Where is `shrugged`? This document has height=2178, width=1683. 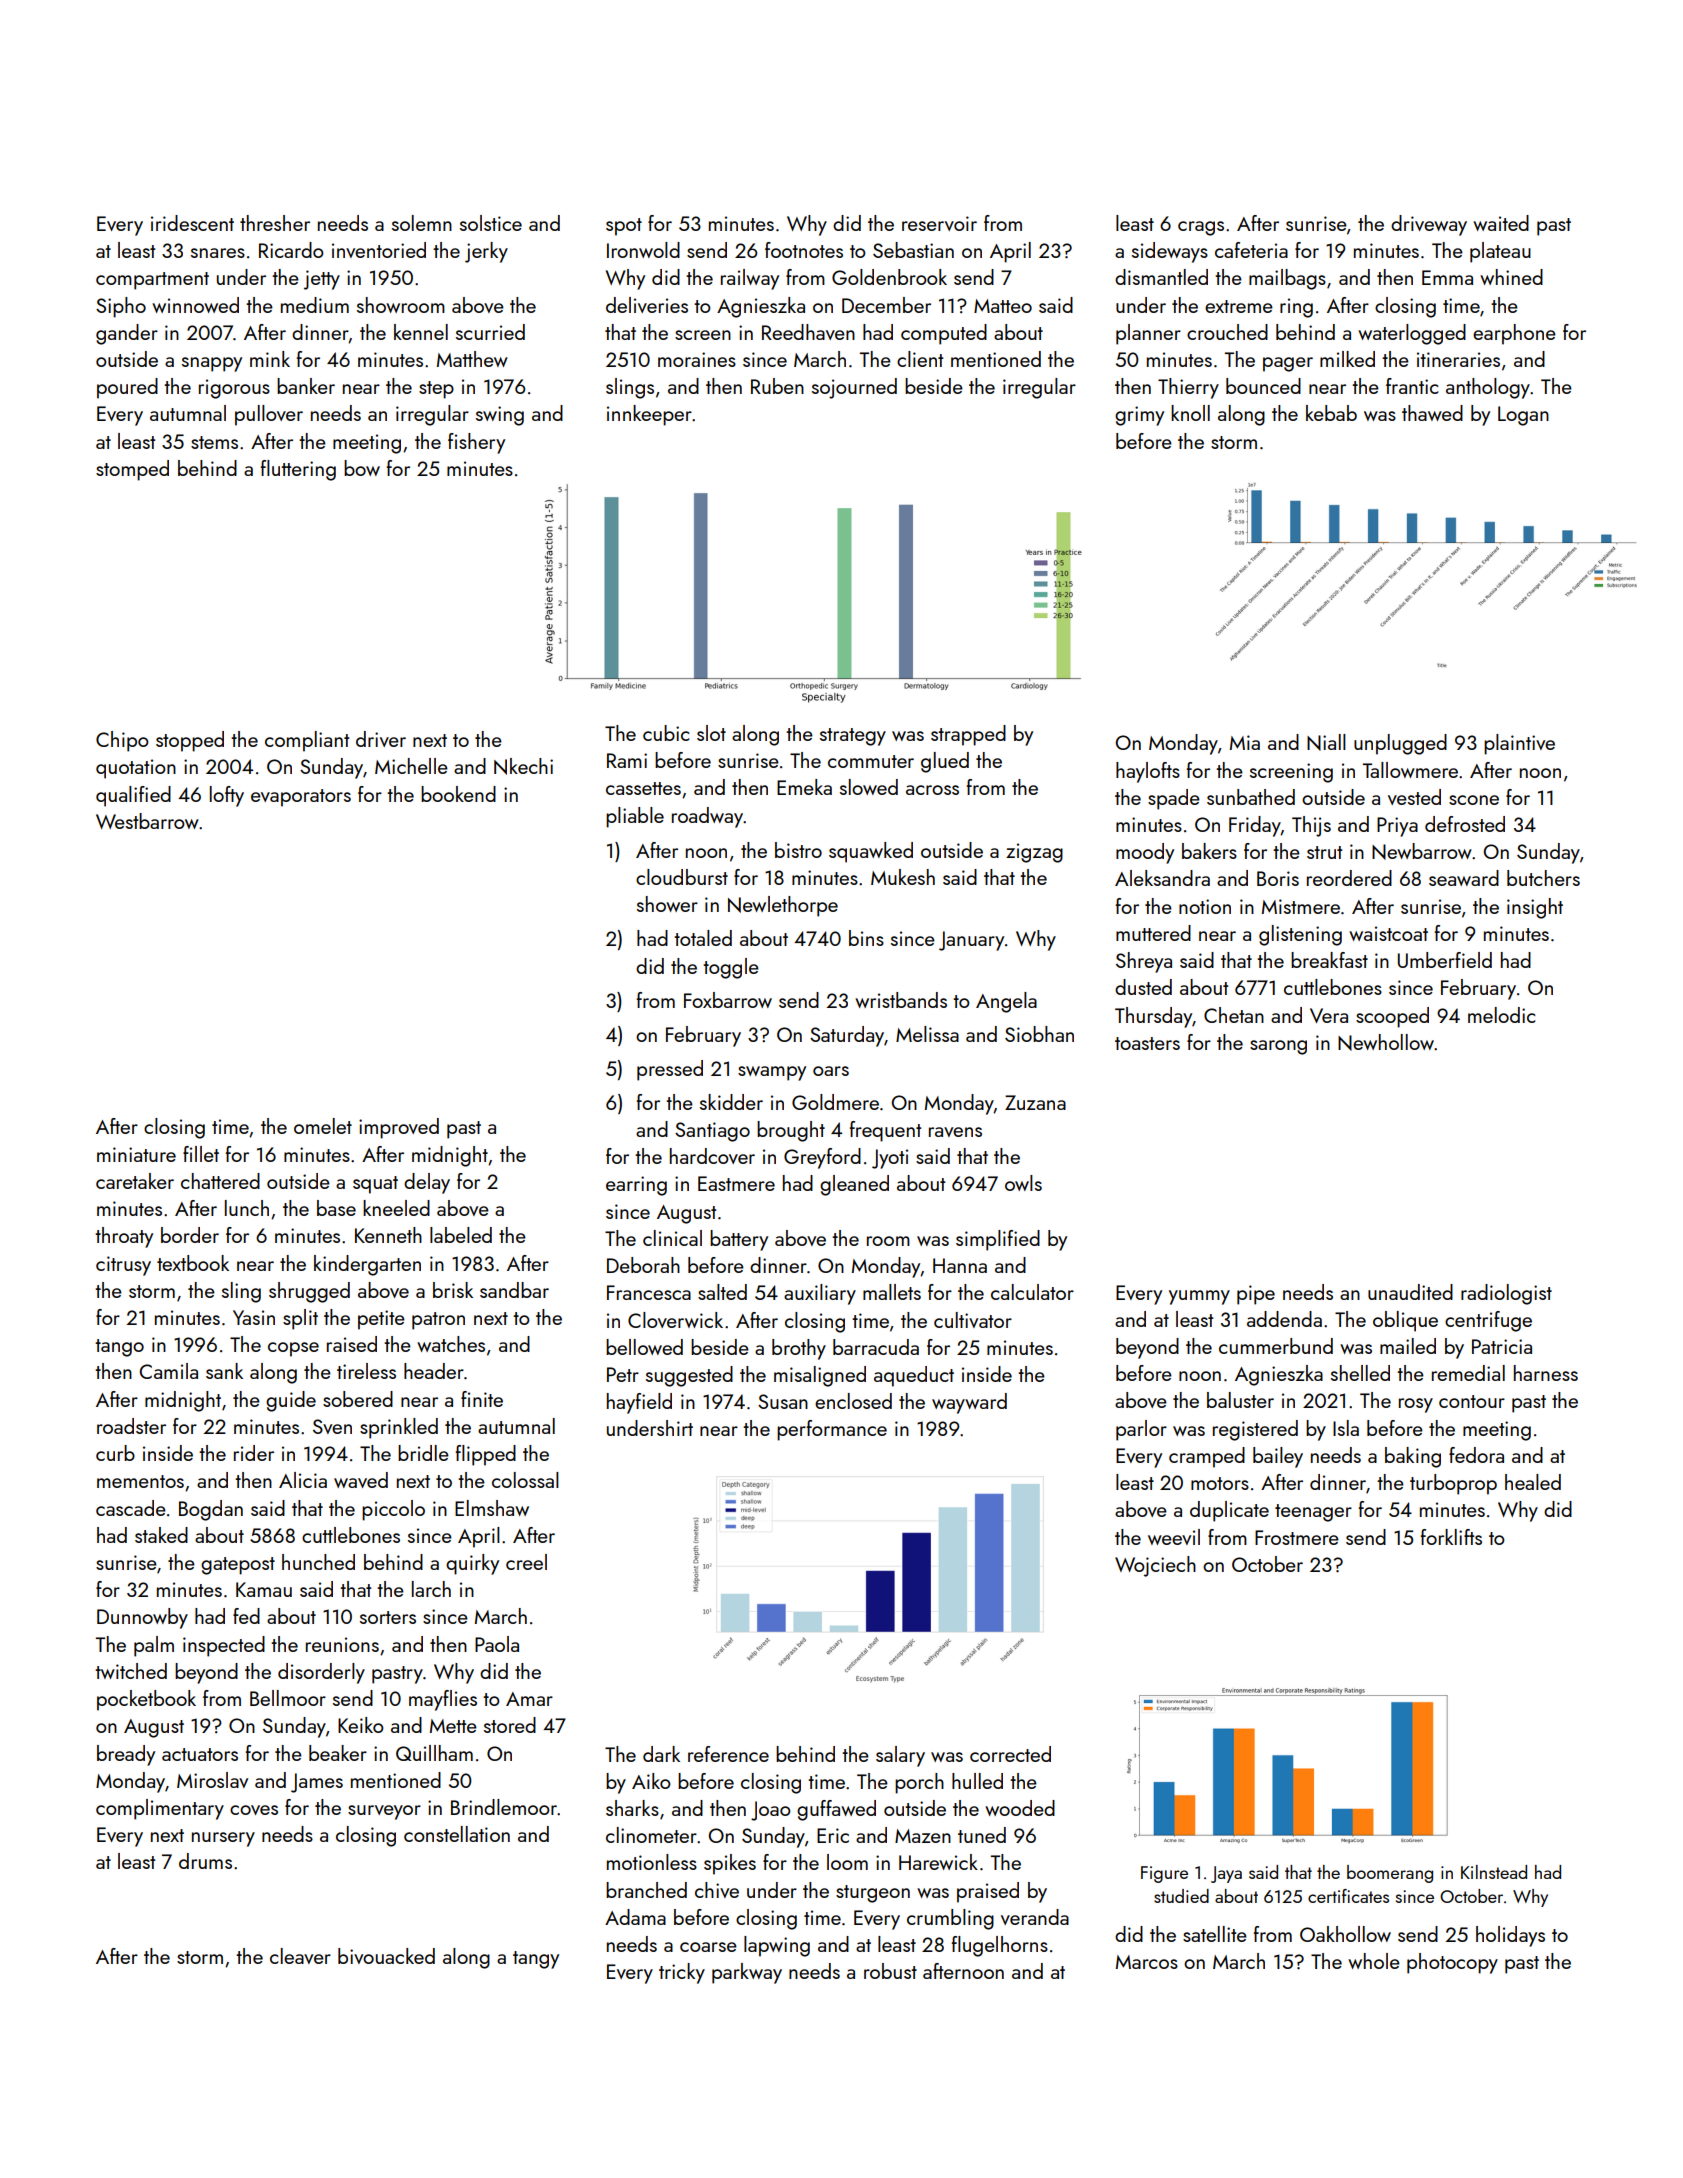
shrugged is located at coordinates (309, 1292).
